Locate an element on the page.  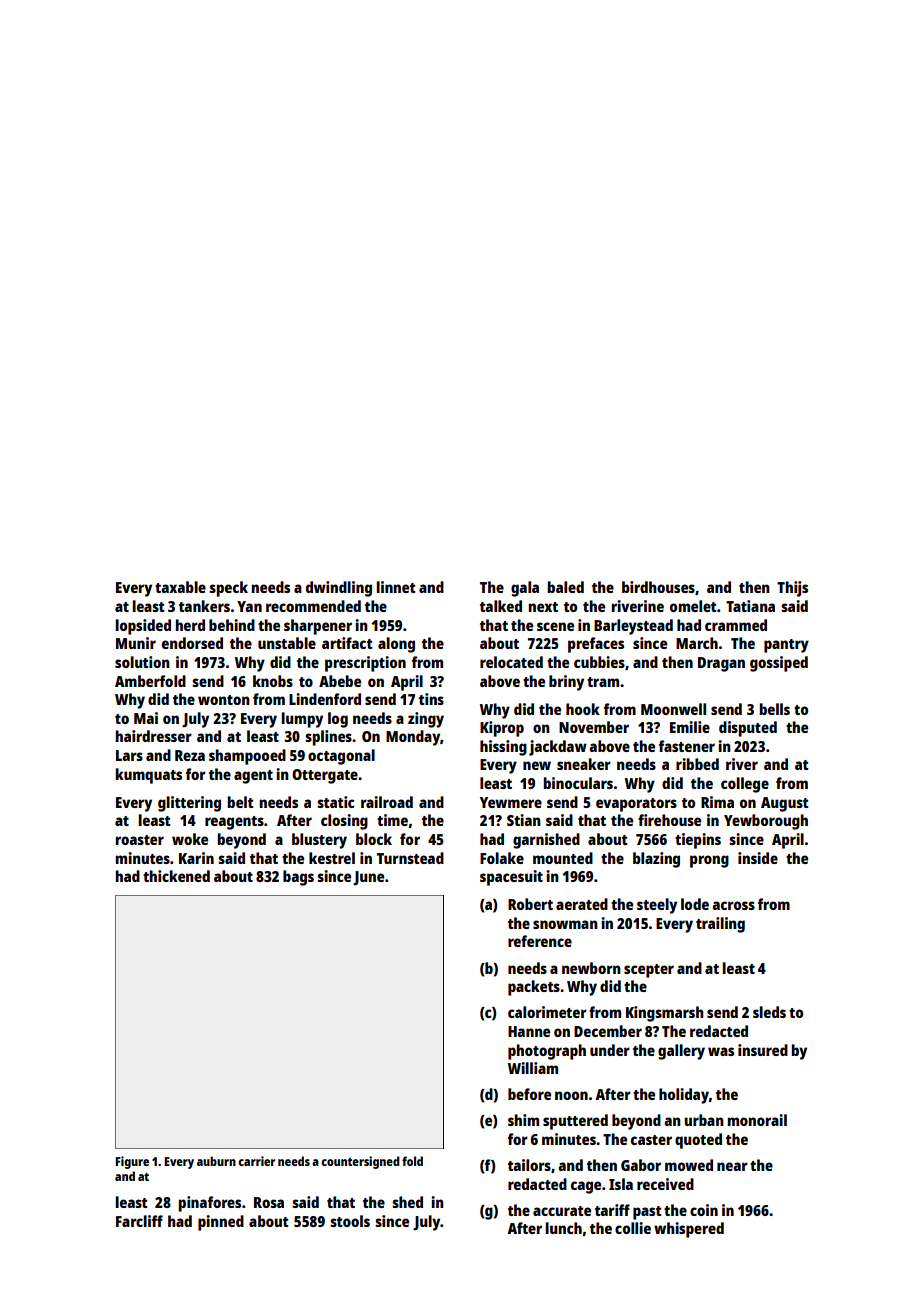
thickened is located at coordinates (176, 876).
